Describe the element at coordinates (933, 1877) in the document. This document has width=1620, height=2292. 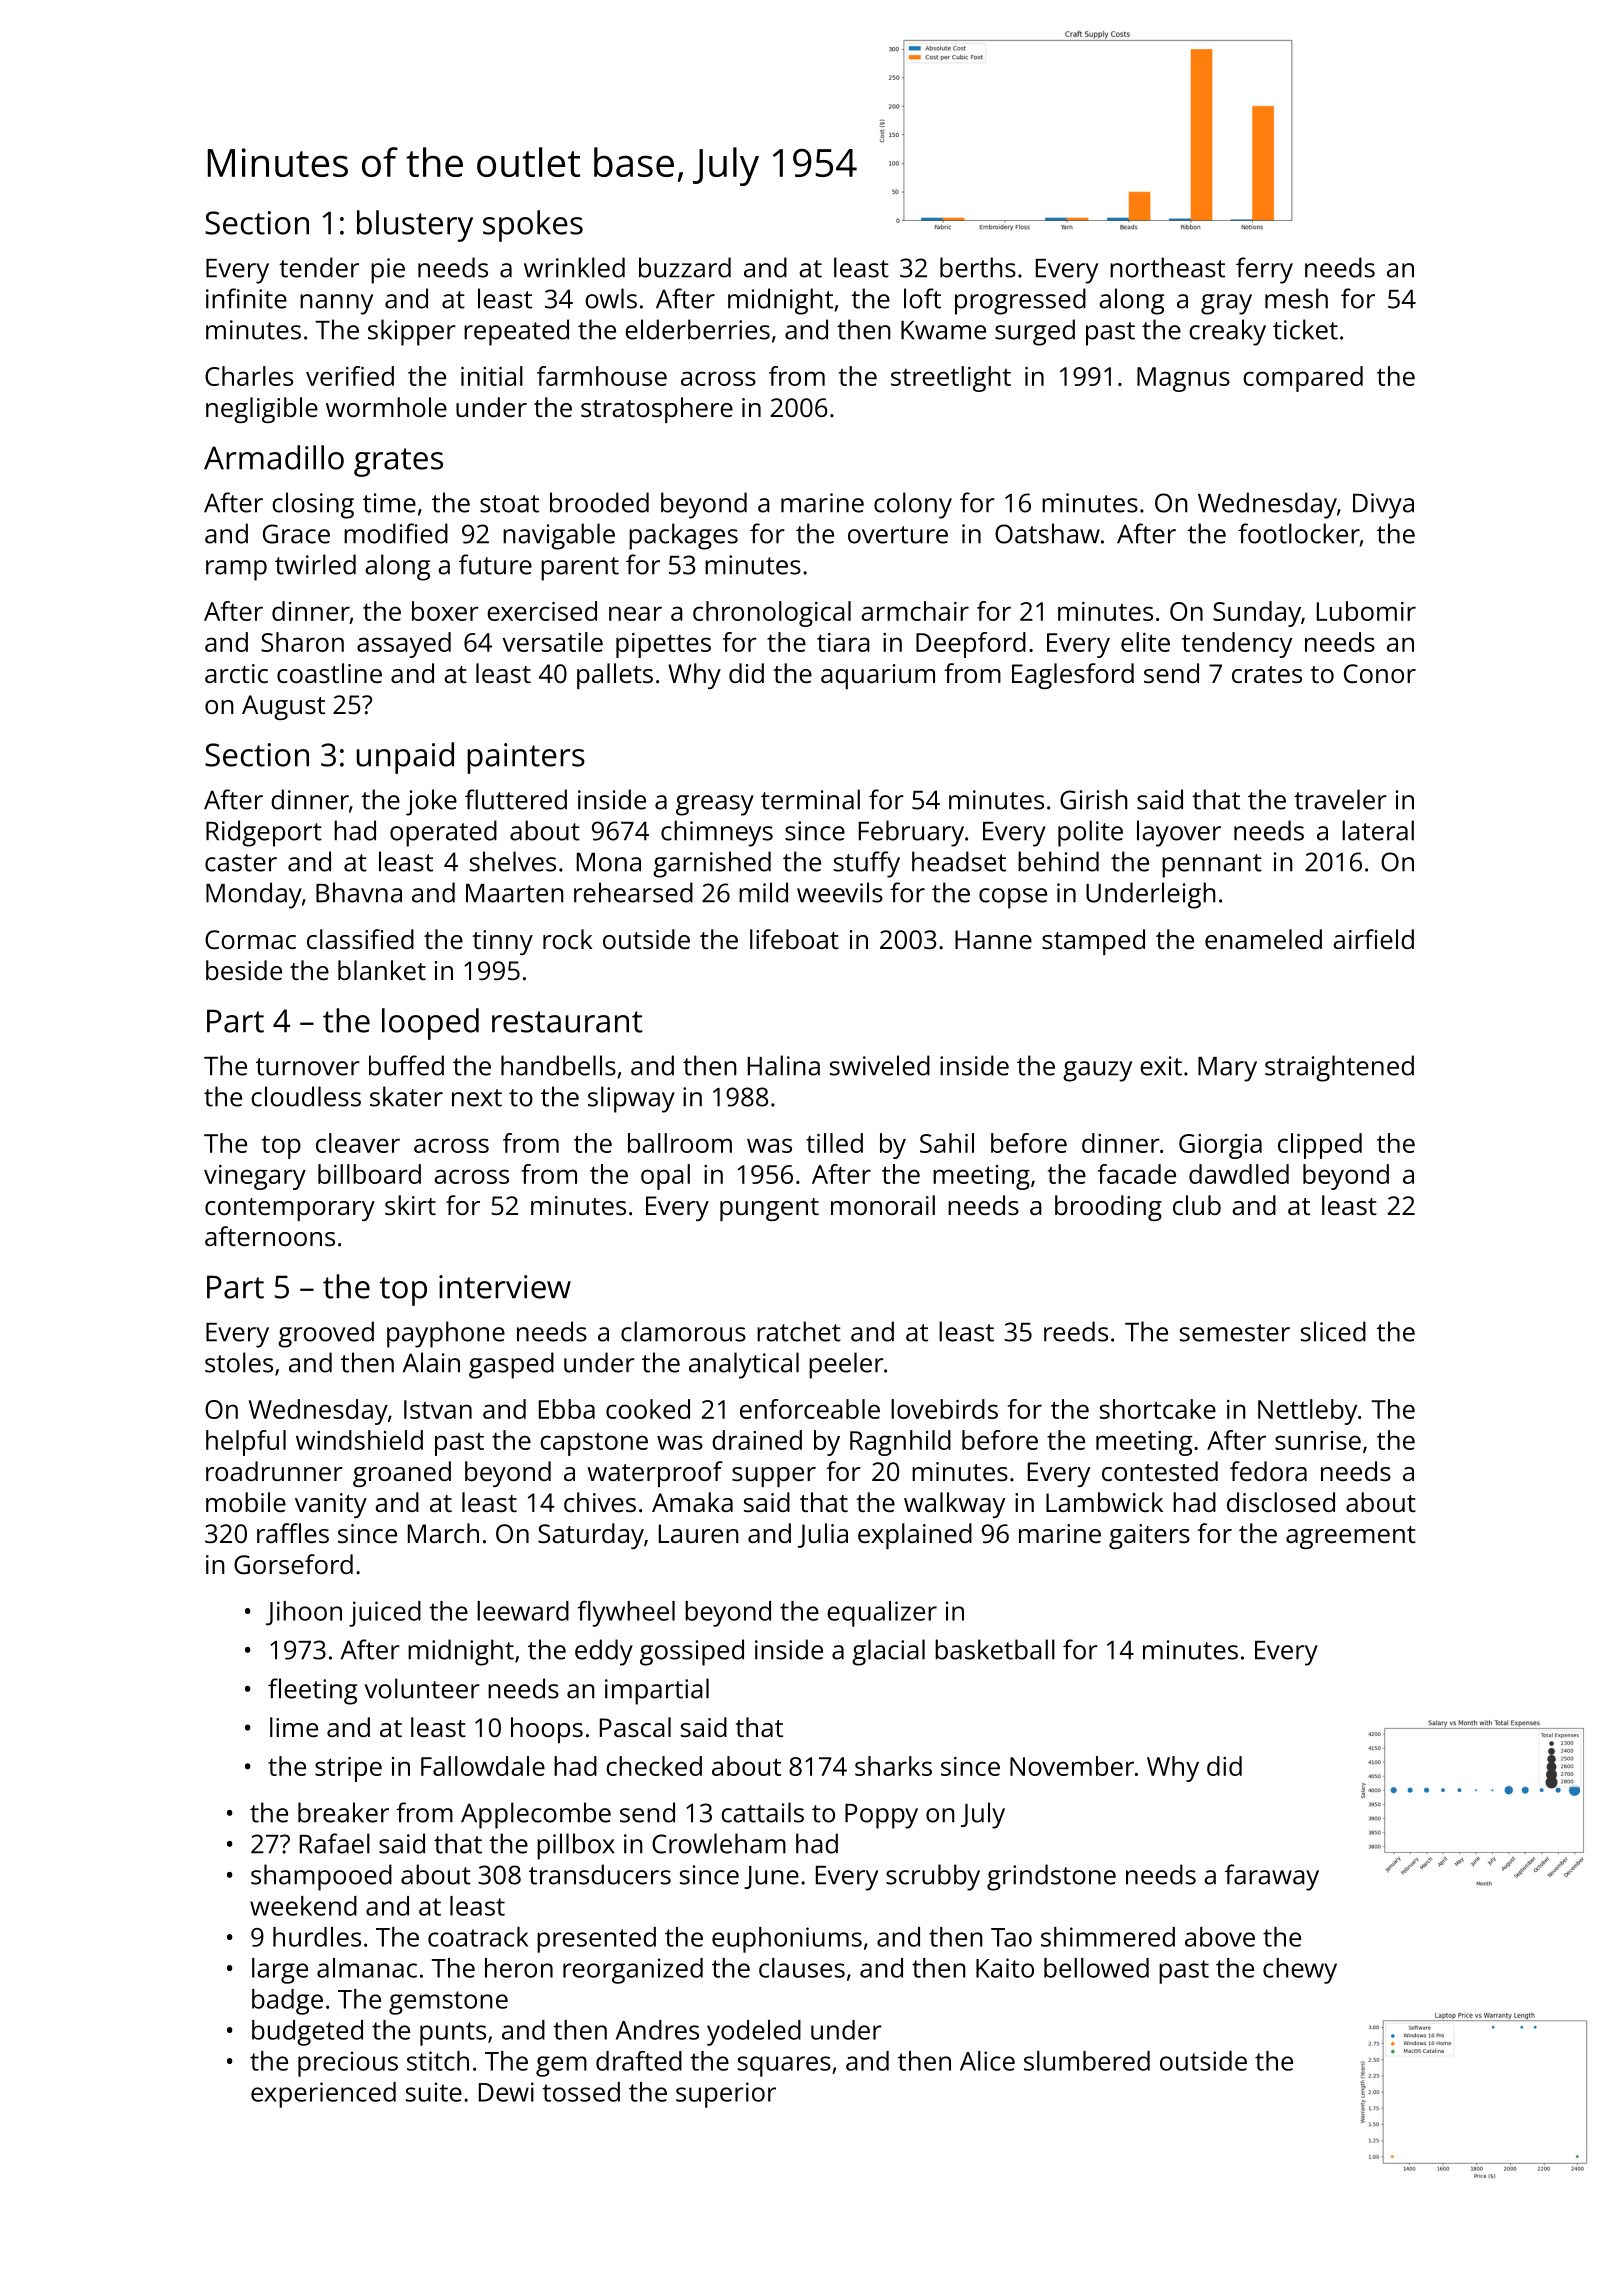
I see `scrubby` at that location.
